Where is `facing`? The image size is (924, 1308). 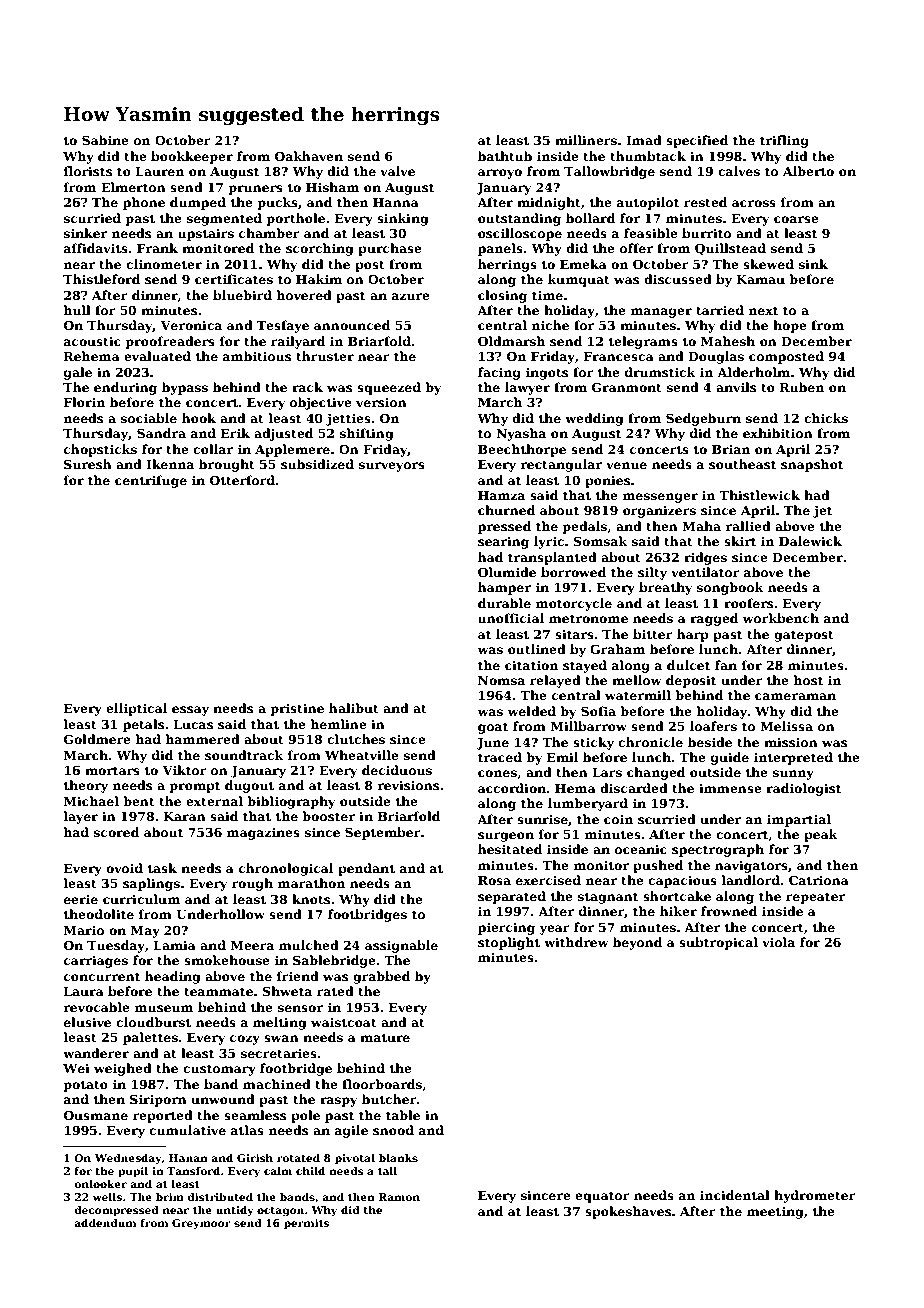
facing is located at coordinates (499, 373).
